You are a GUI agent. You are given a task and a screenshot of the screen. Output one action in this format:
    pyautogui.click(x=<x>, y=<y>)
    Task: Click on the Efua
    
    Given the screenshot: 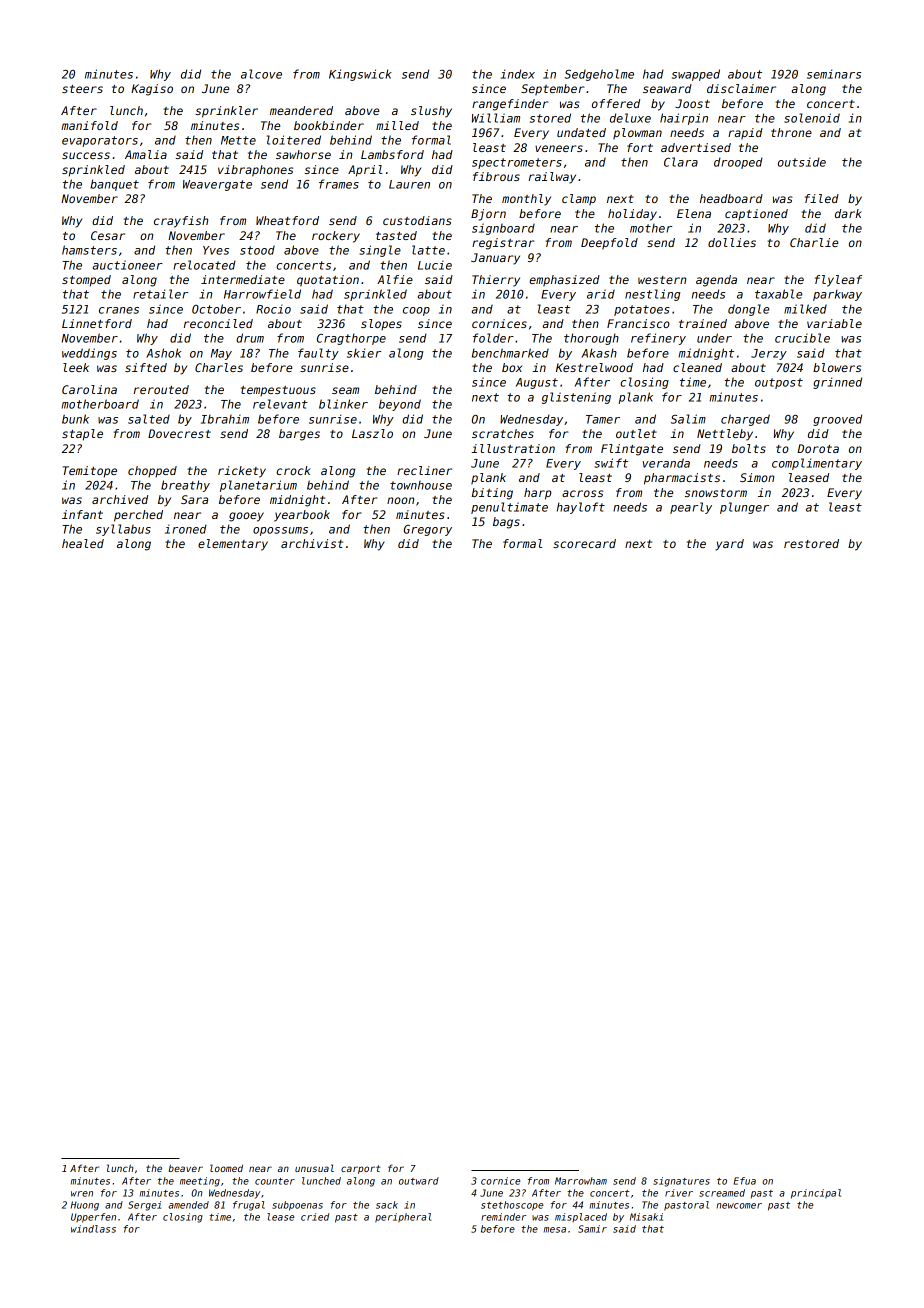 What is the action you would take?
    pyautogui.click(x=745, y=1181)
